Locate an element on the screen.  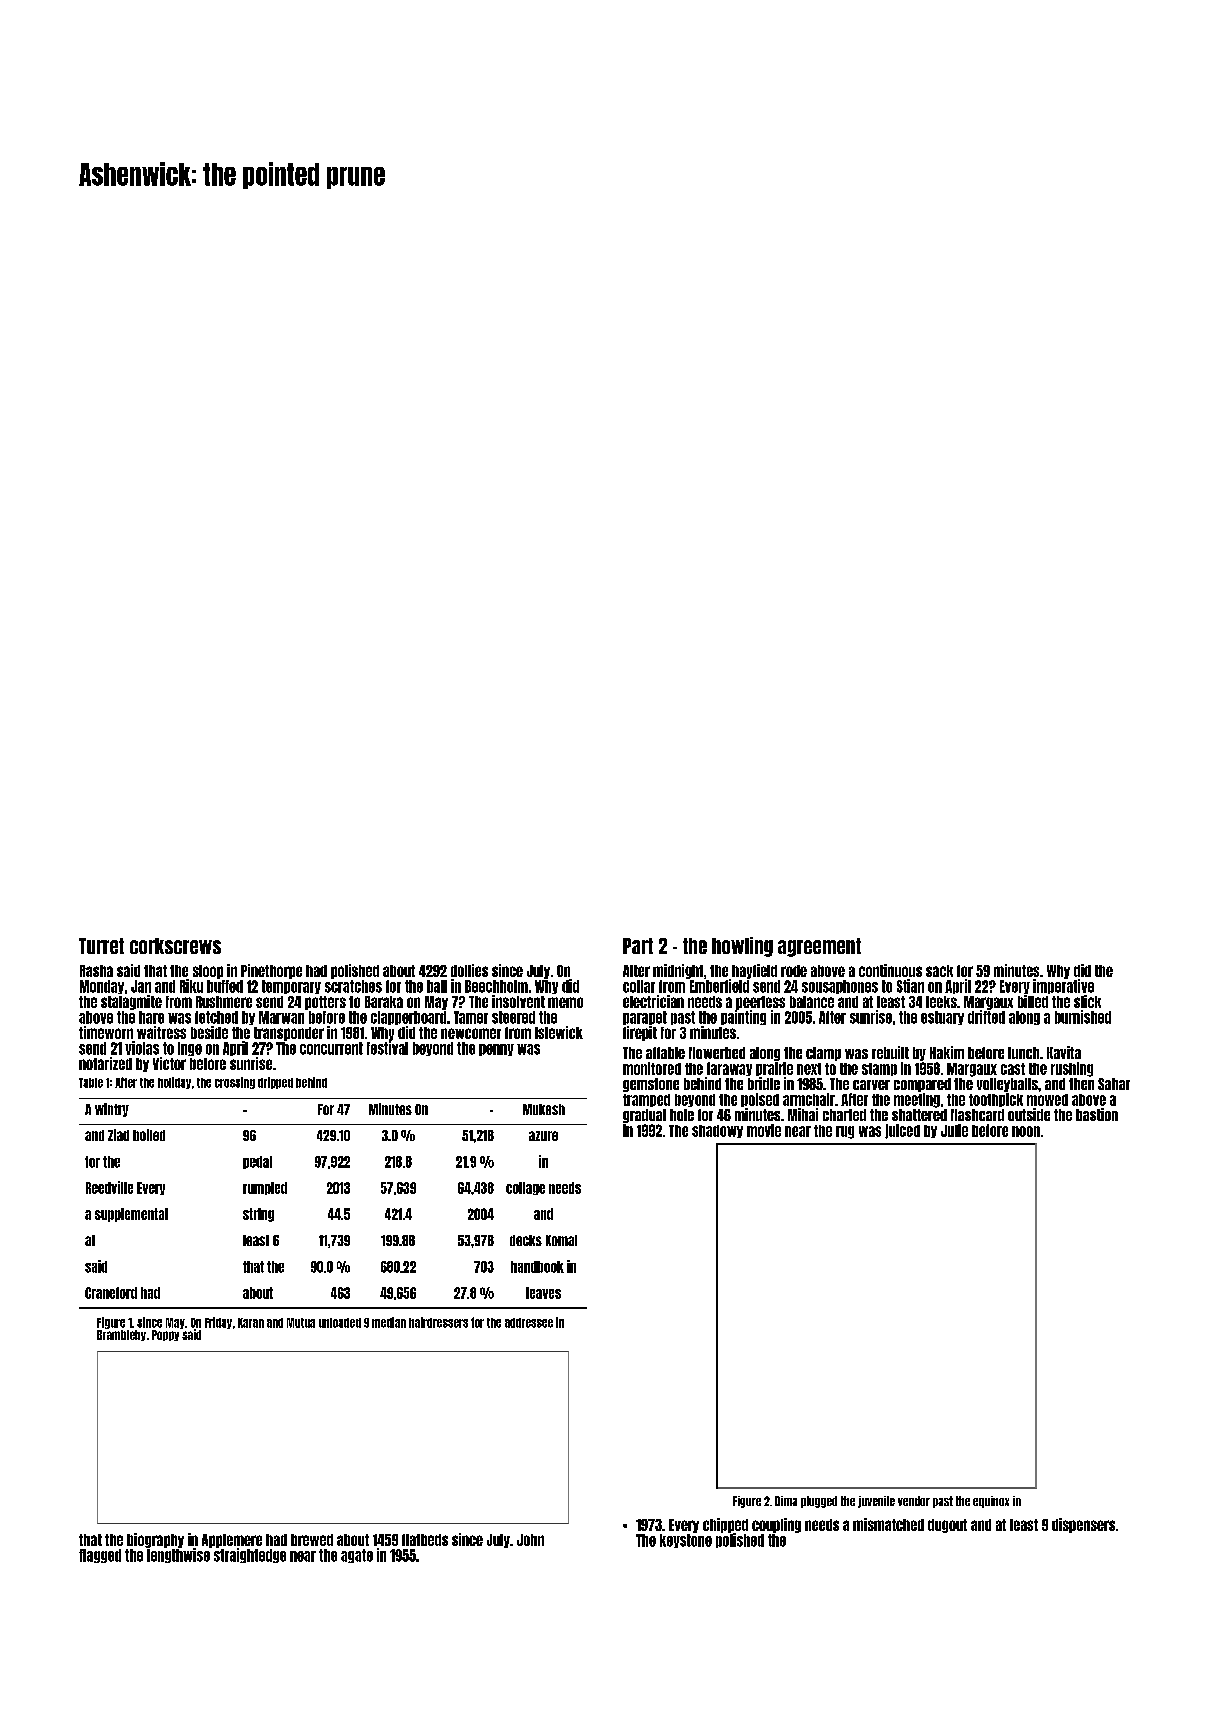
Dima is located at coordinates (786, 1501).
